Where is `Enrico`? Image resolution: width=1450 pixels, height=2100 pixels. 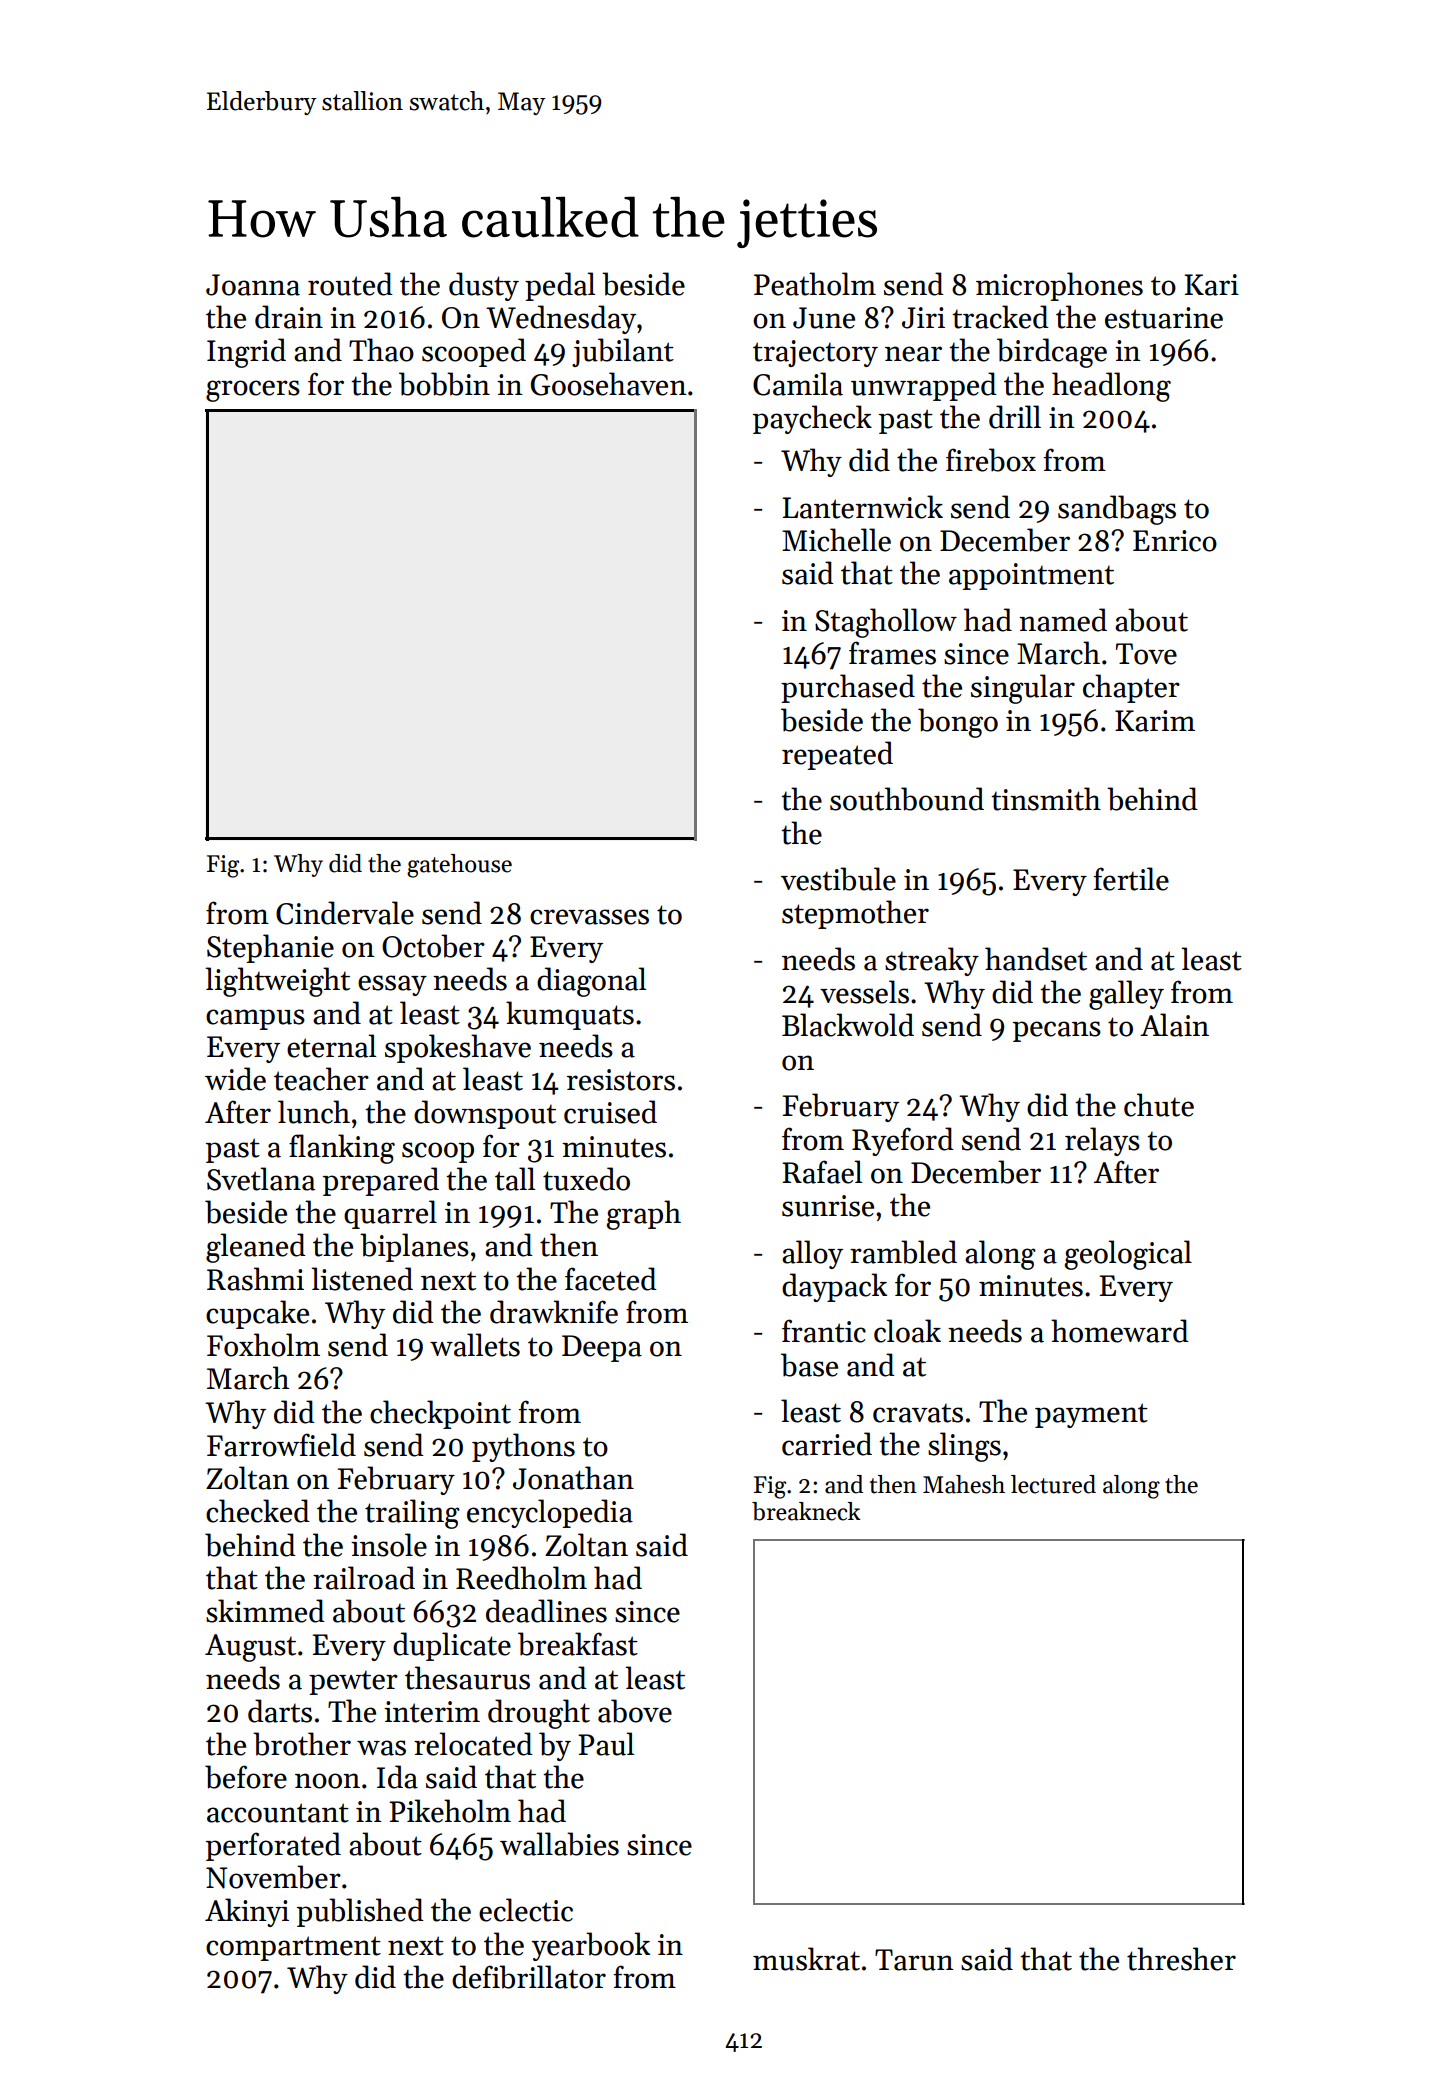 Enrico is located at coordinates (1175, 541).
